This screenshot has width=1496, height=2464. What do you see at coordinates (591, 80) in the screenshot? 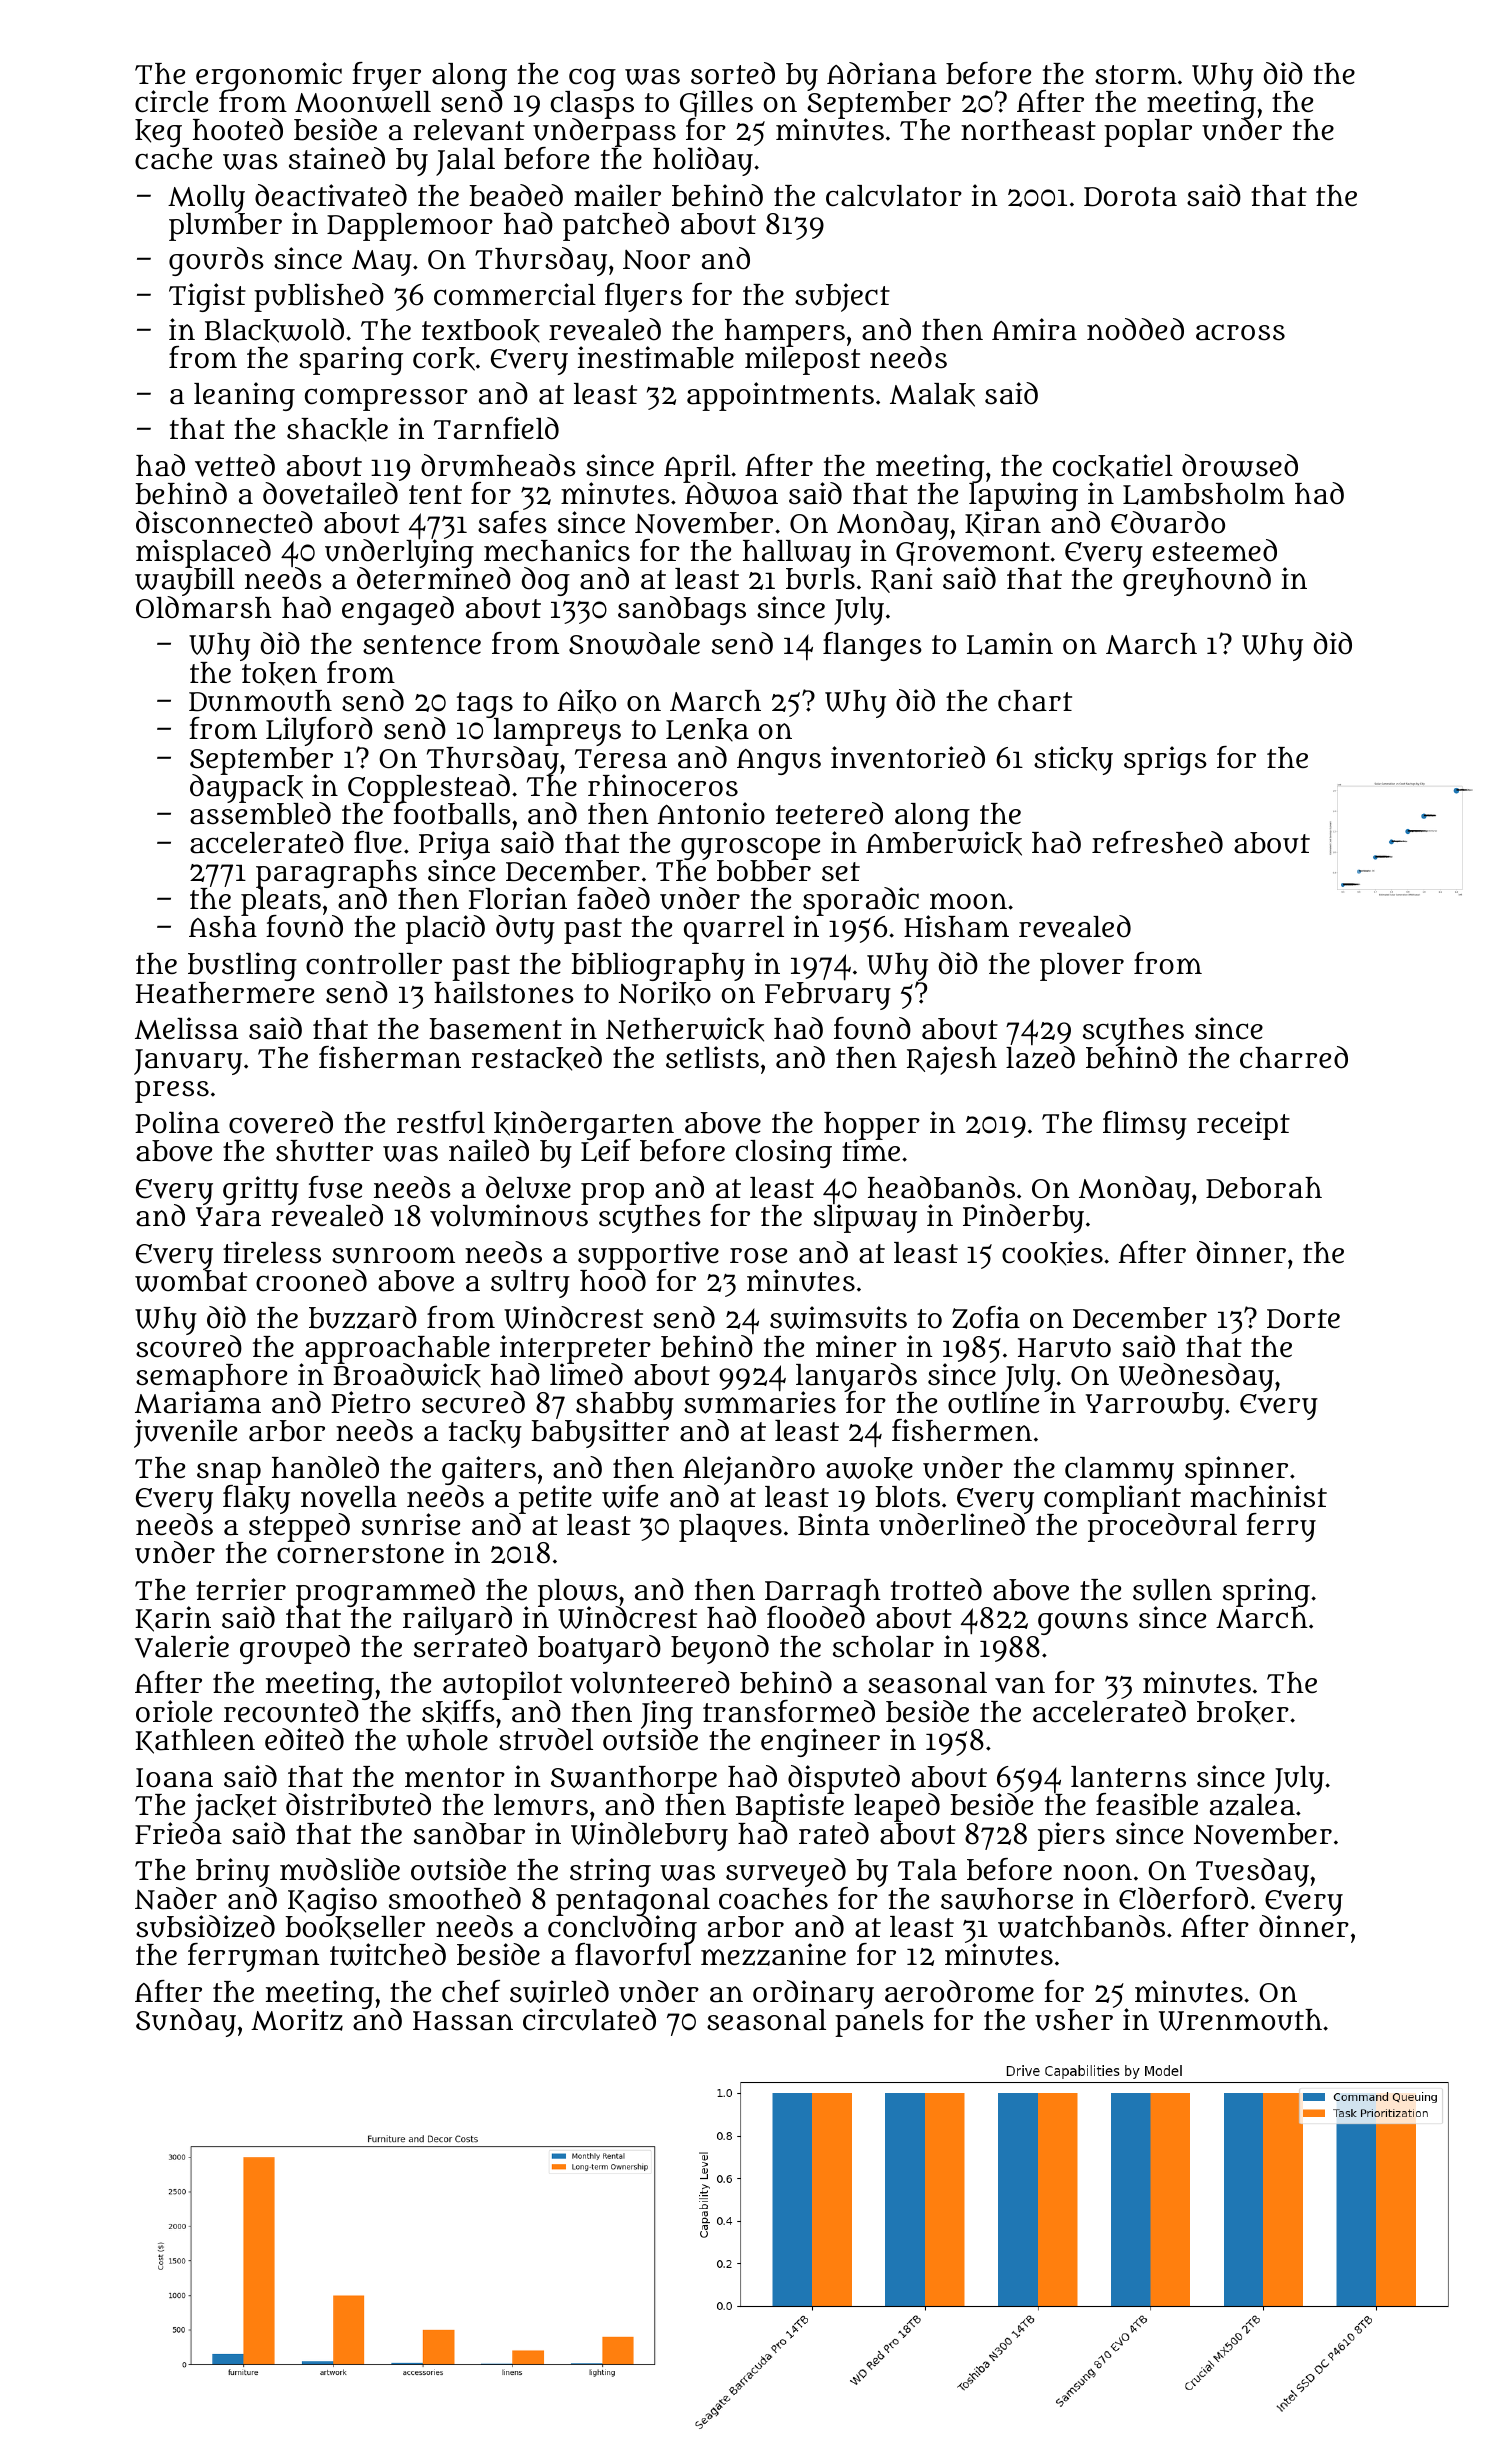
I see `cog` at bounding box center [591, 80].
